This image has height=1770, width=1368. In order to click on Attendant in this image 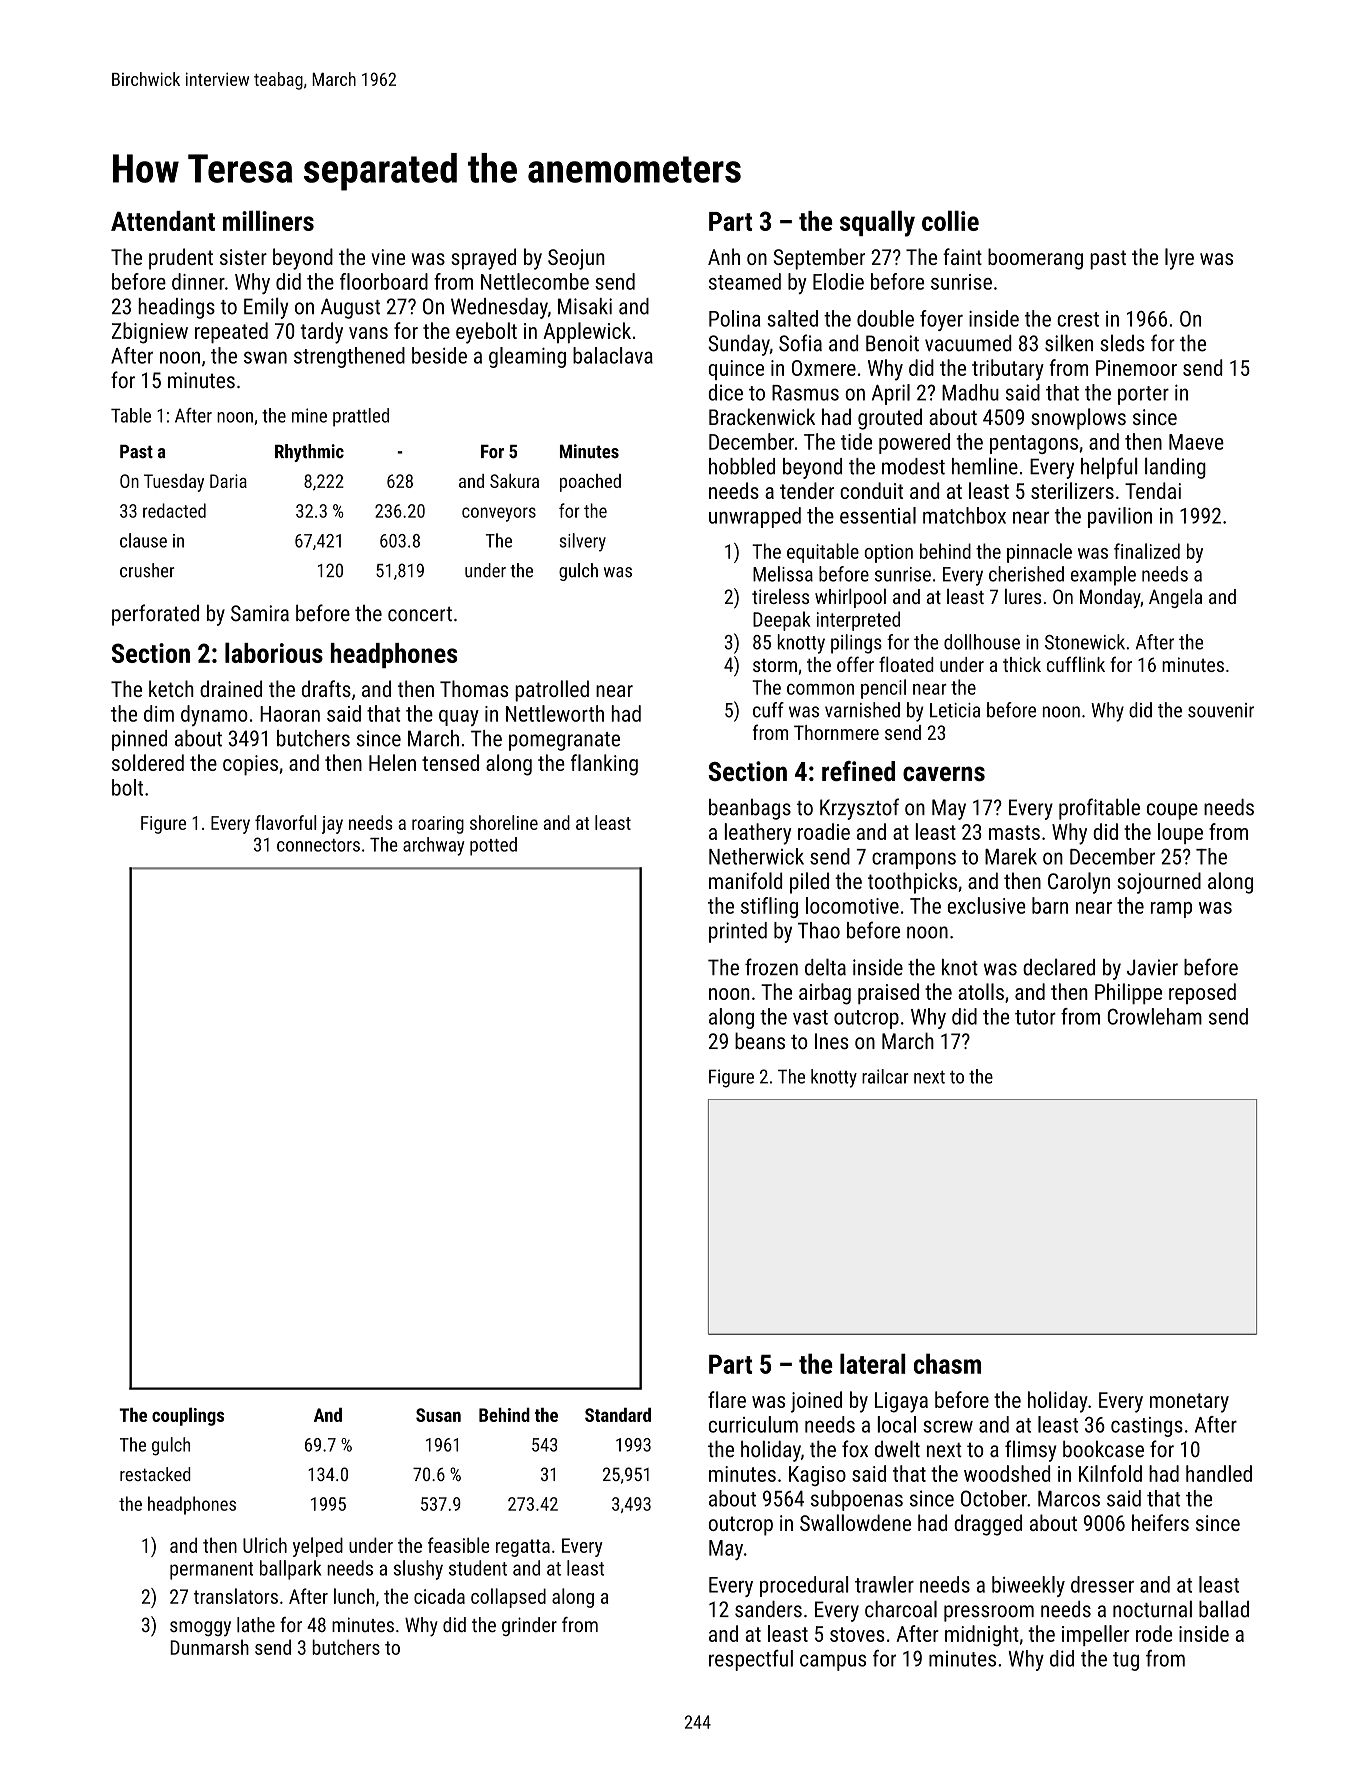, I will do `click(163, 221)`.
